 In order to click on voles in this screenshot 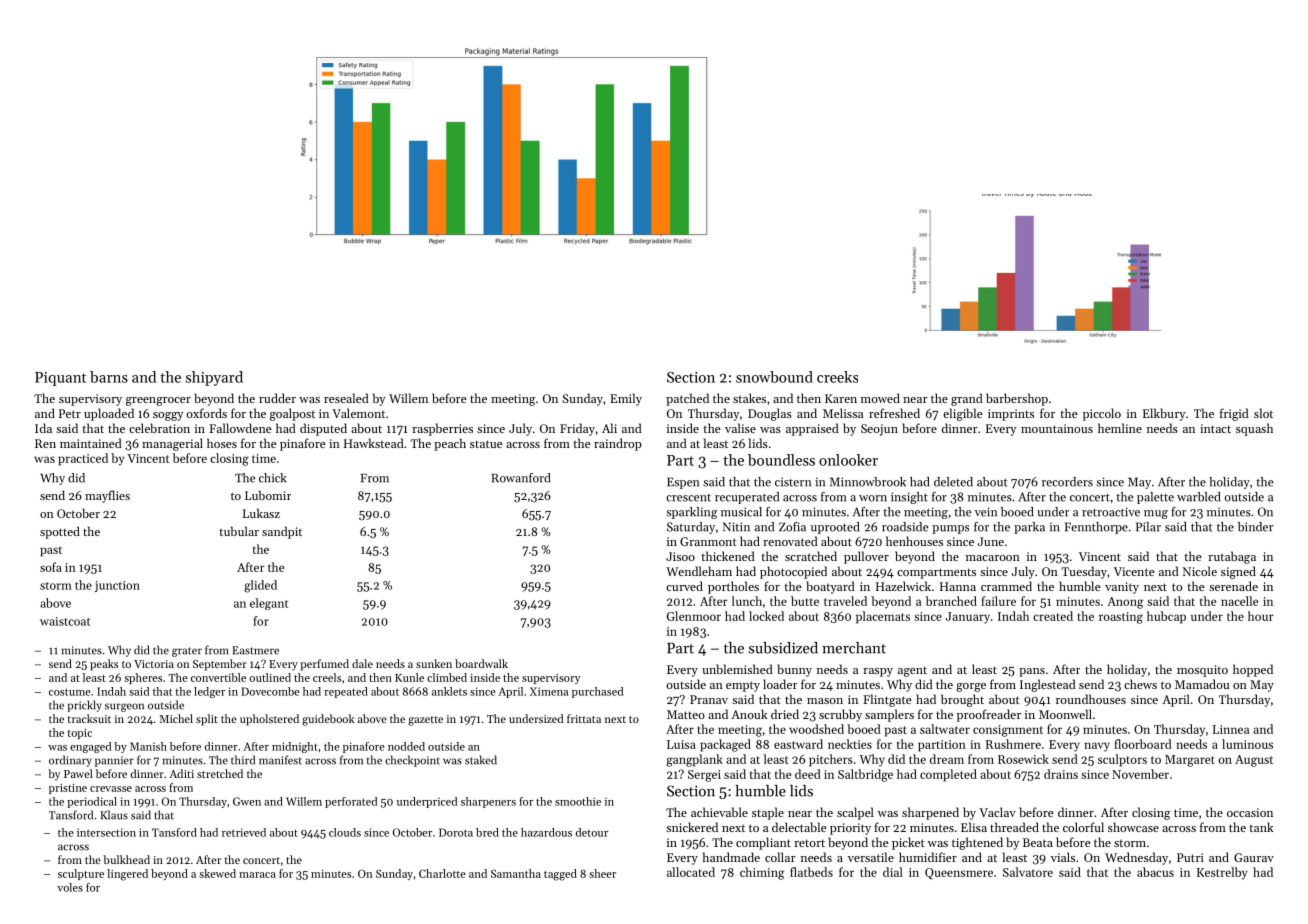, I will do `click(70, 887)`.
